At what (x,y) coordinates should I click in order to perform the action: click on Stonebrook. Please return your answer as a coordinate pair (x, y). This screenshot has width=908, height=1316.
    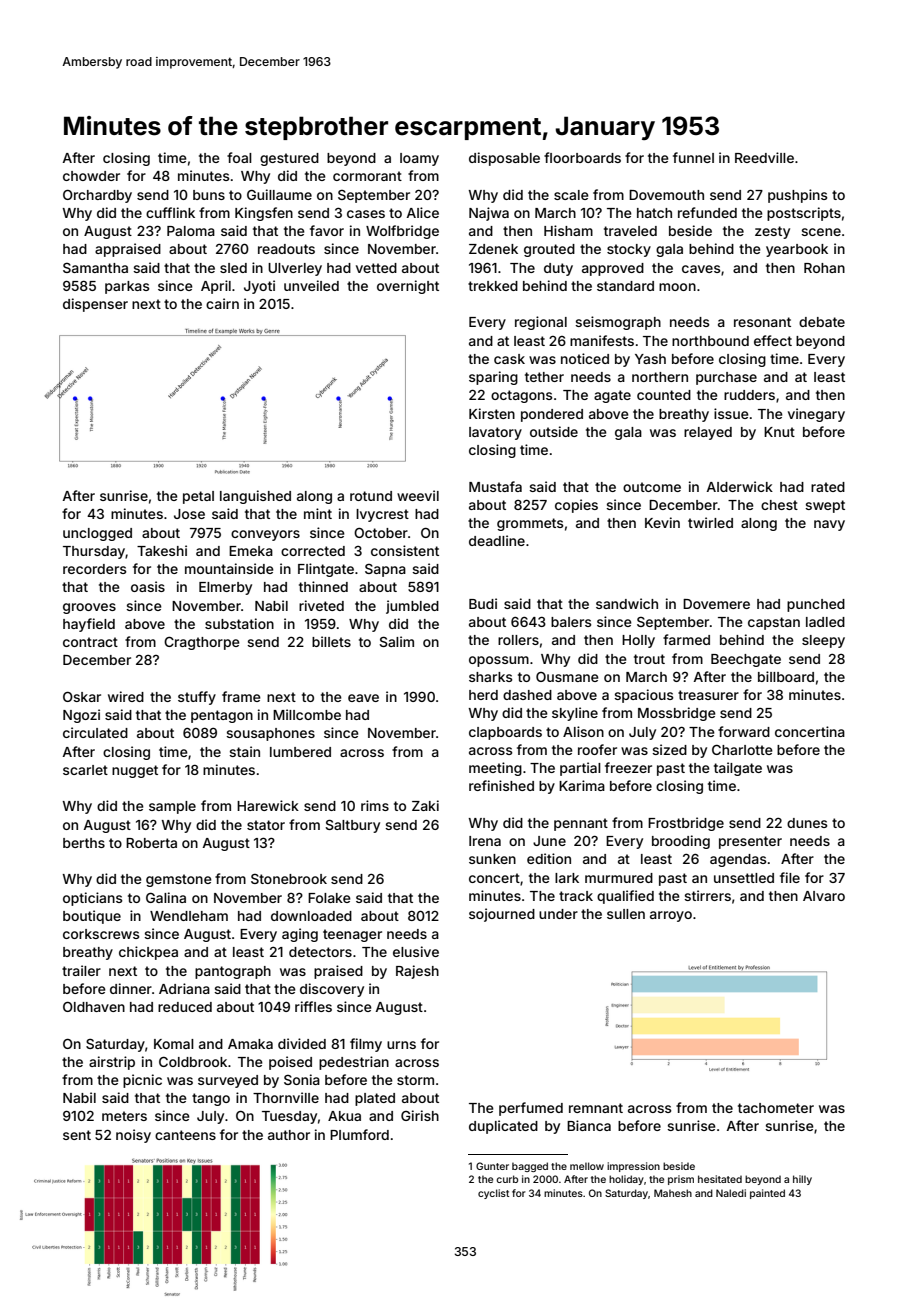
    Looking at the image, I should click on (289, 879).
